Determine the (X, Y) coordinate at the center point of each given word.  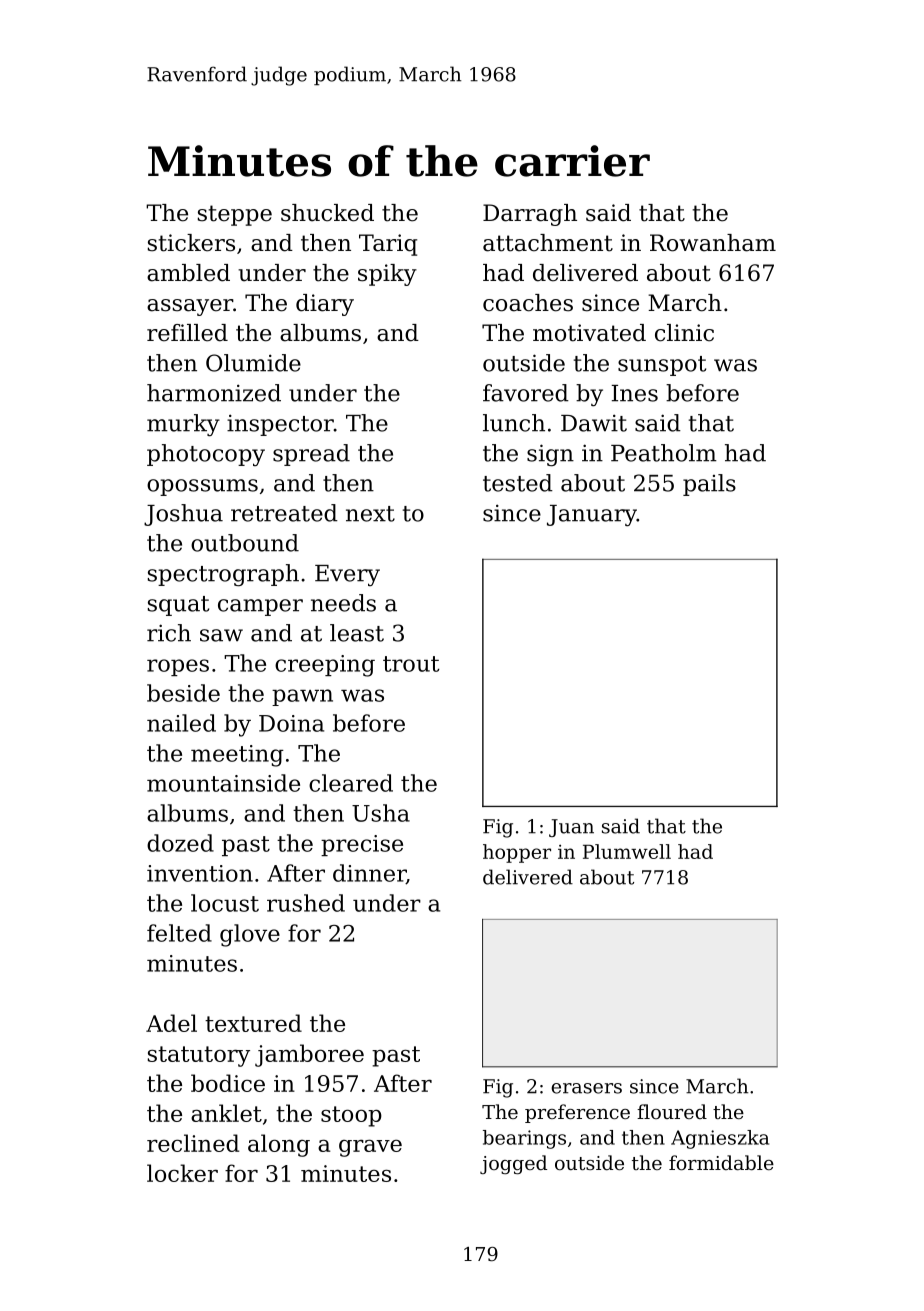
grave (370, 1148)
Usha (381, 813)
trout (411, 664)
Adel (171, 1023)
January (592, 515)
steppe (235, 215)
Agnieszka (720, 1139)
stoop (351, 1116)
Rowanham (713, 243)
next (370, 514)
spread (311, 455)
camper (260, 607)
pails (709, 485)
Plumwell (627, 851)
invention (200, 873)
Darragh (530, 215)
